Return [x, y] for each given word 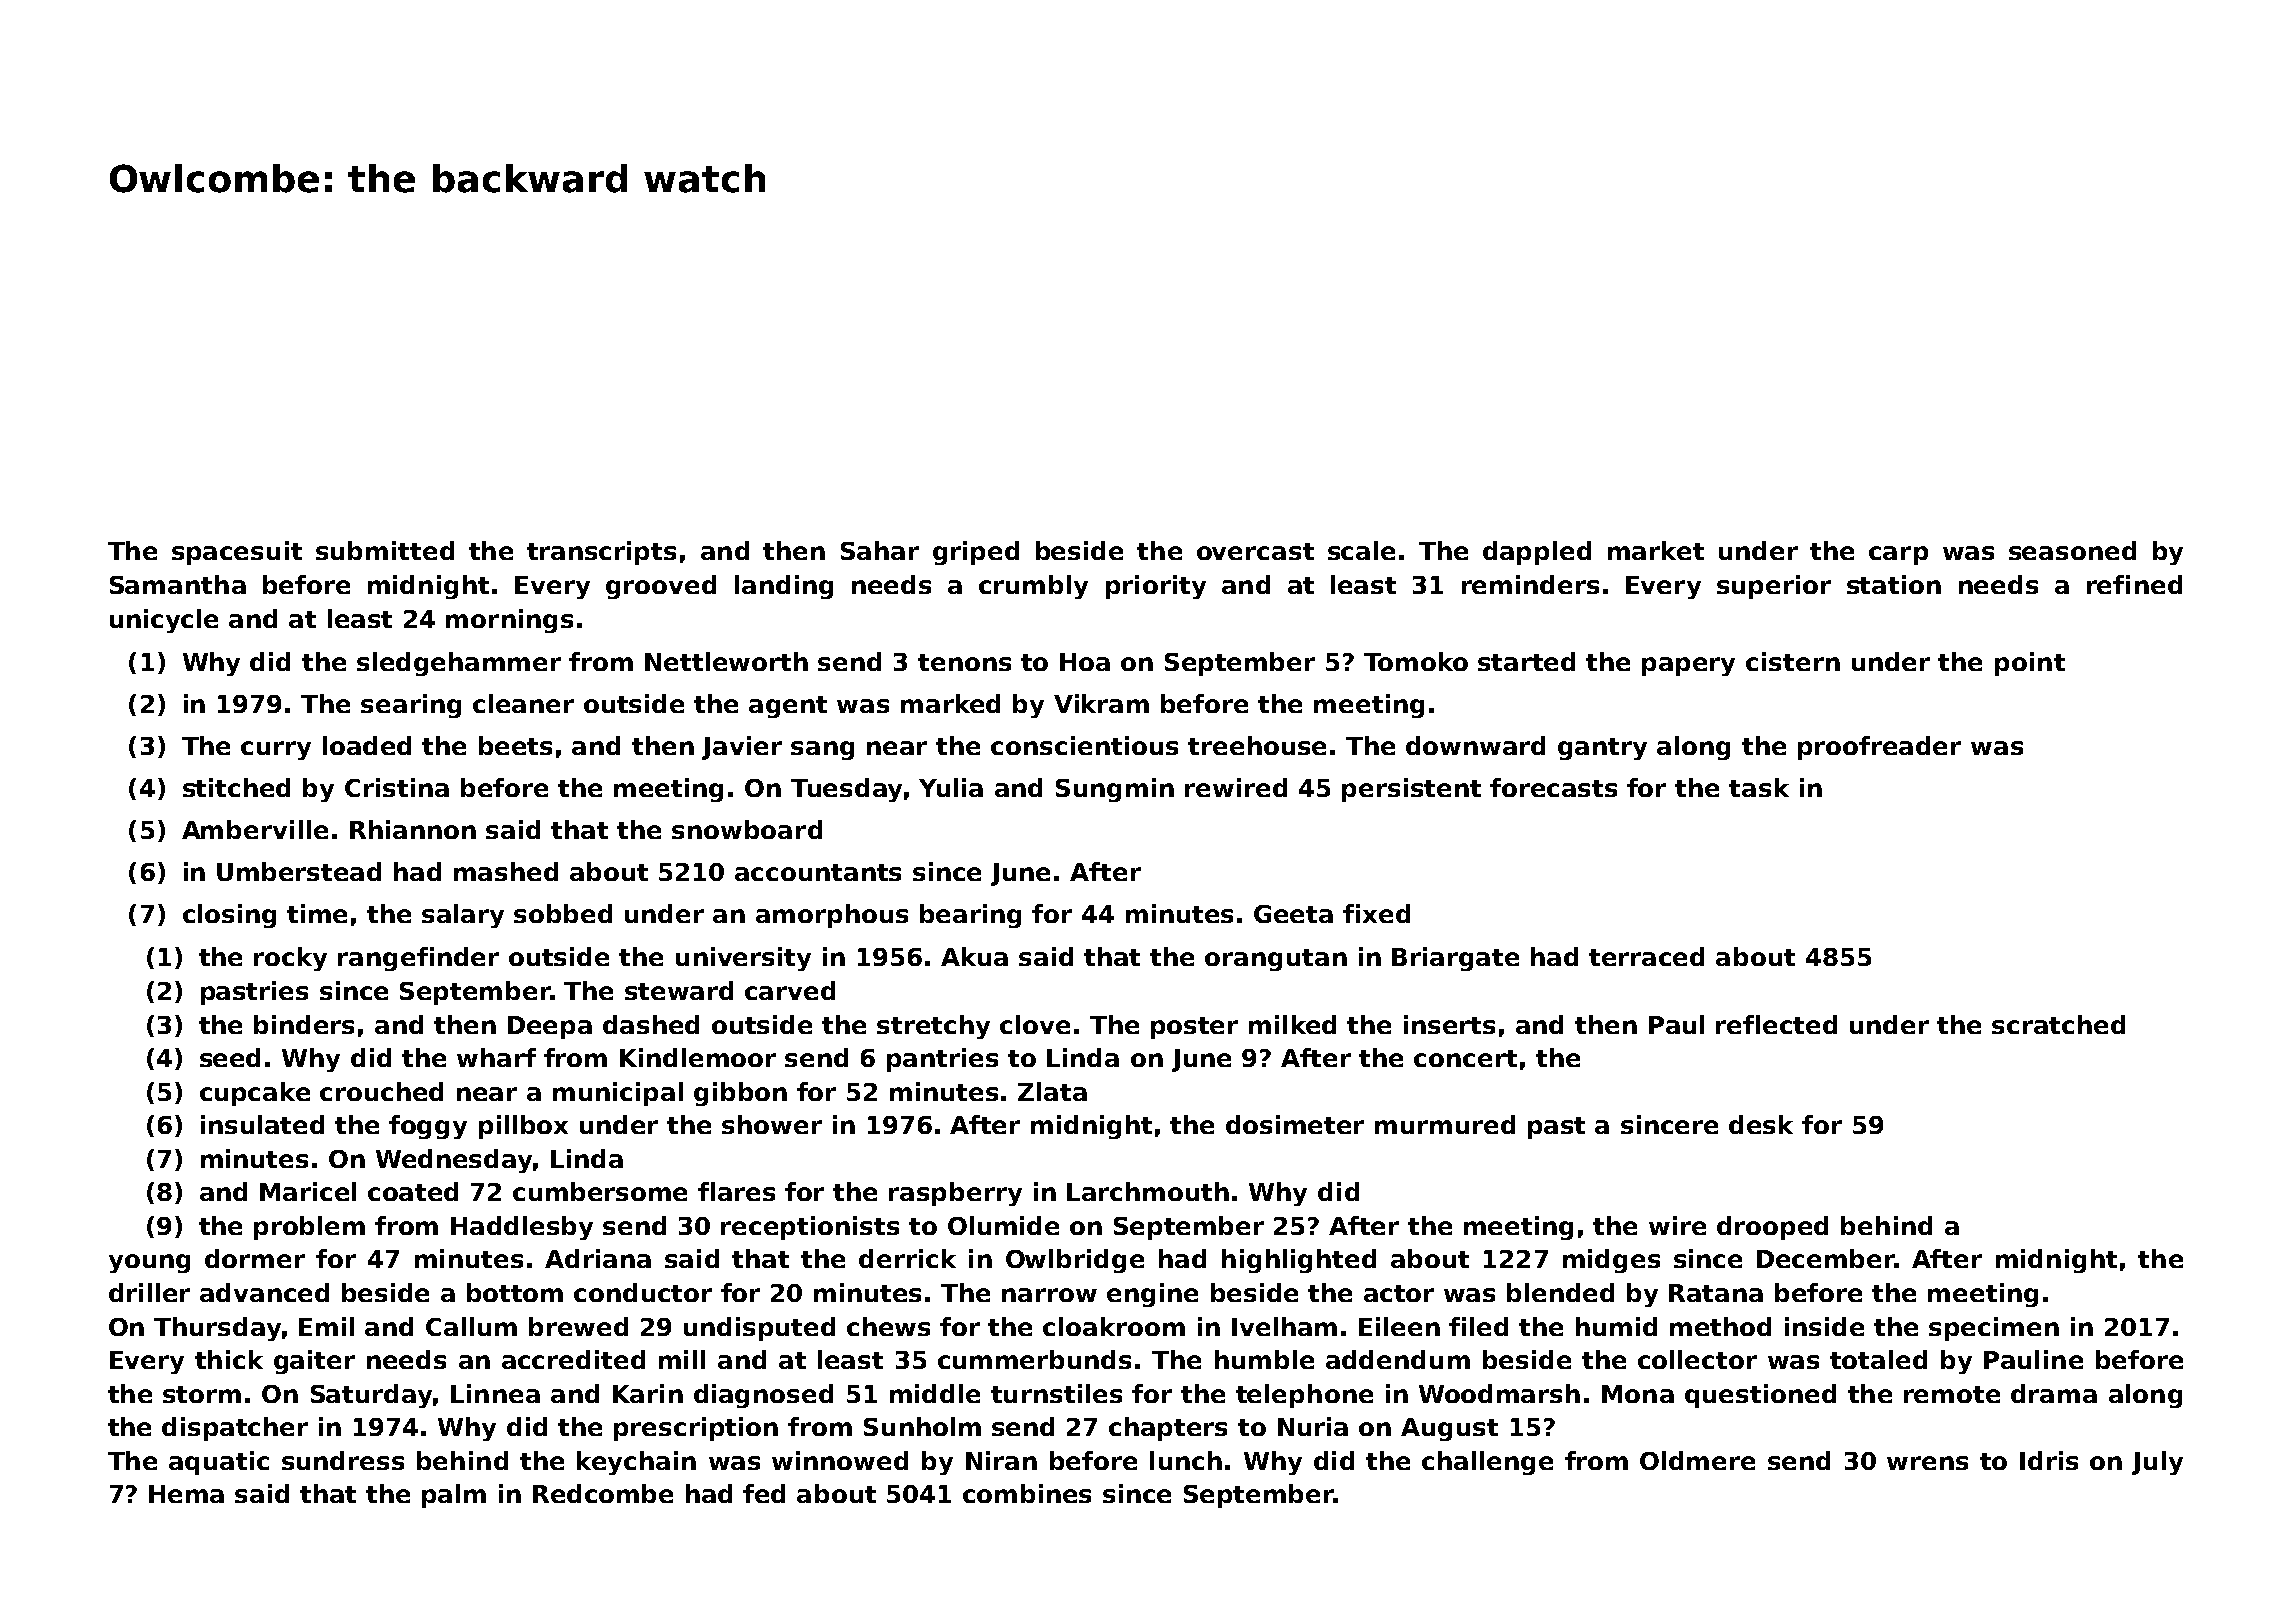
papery [1688, 666]
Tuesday [846, 790]
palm [454, 1496]
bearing [970, 916]
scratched [2058, 1024]
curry [276, 750]
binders [304, 1024]
